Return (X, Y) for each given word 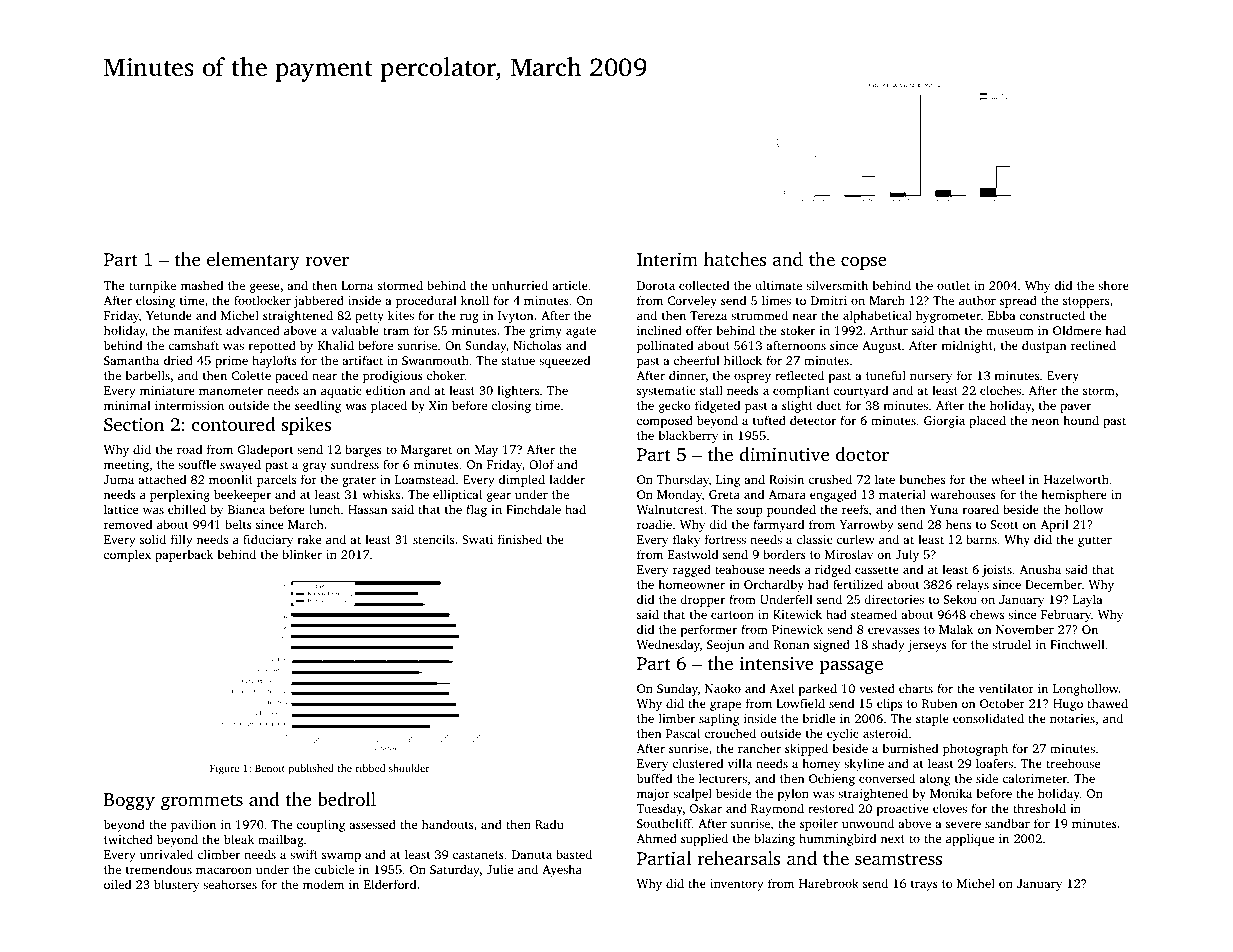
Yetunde (169, 315)
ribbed (370, 768)
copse (864, 263)
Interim (667, 259)
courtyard (861, 391)
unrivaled (166, 854)
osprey (752, 378)
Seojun (726, 646)
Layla (1088, 600)
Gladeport (266, 450)
